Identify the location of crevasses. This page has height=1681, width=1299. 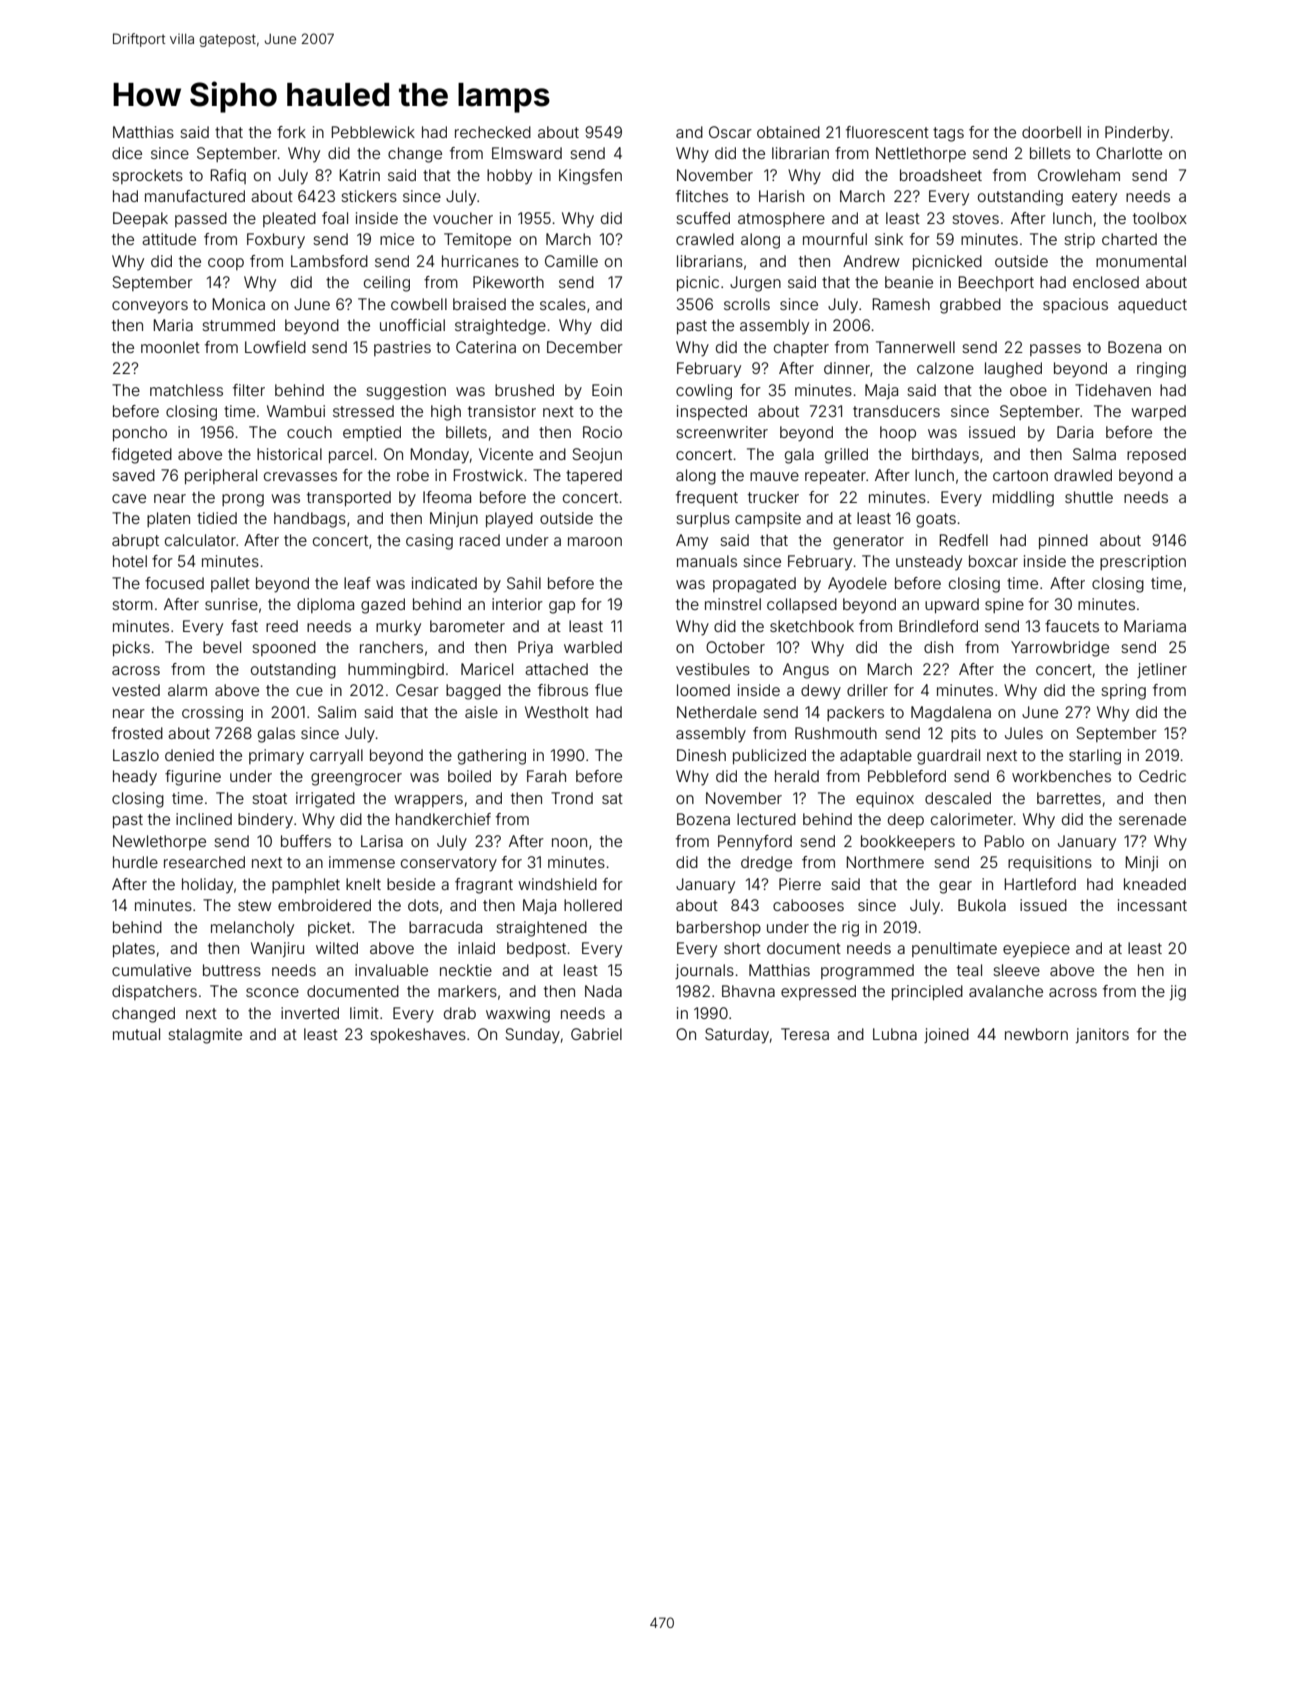
(300, 476).
